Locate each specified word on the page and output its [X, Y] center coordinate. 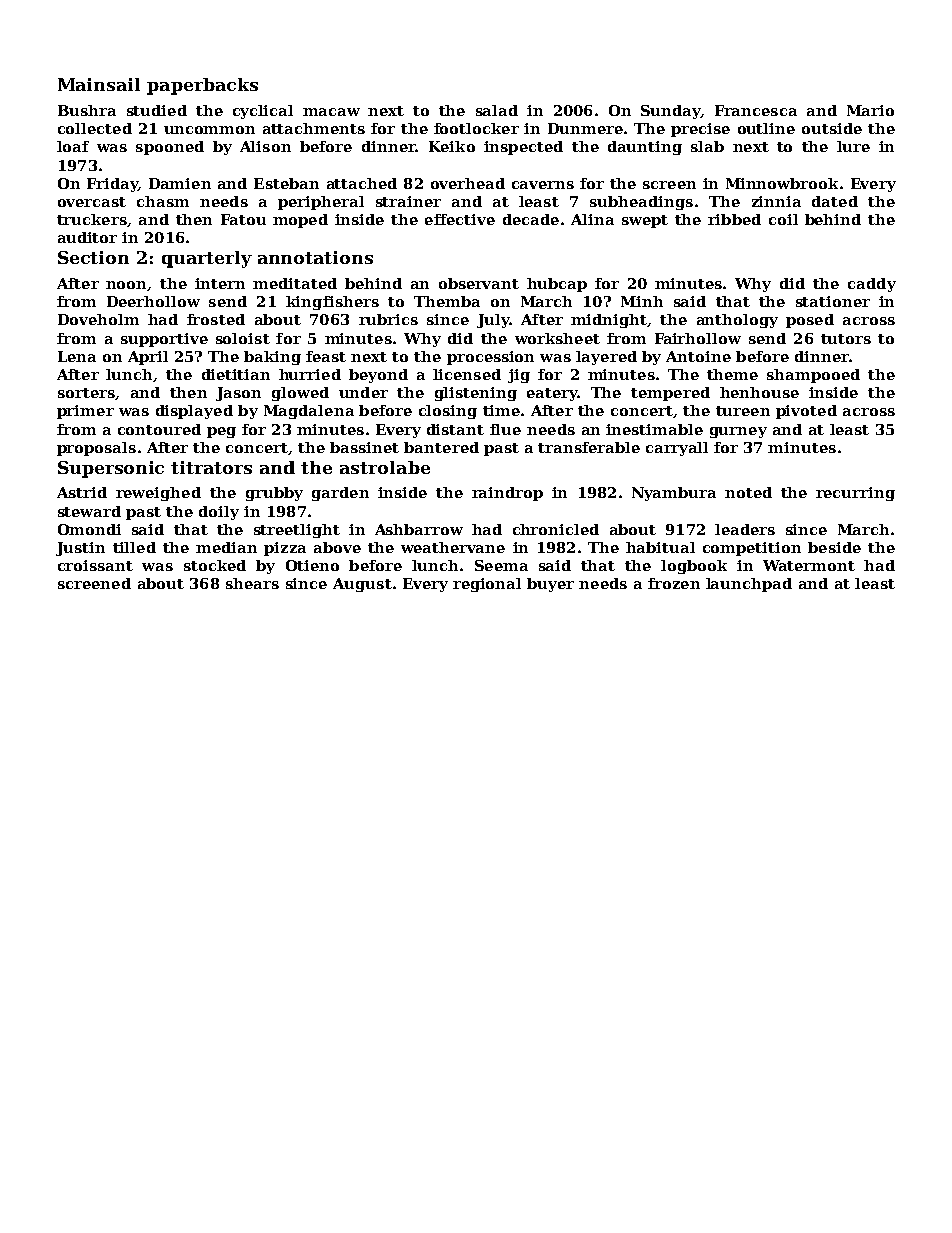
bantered [441, 447]
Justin [80, 549]
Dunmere [585, 128]
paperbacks [202, 86]
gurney [738, 432]
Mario [870, 110]
